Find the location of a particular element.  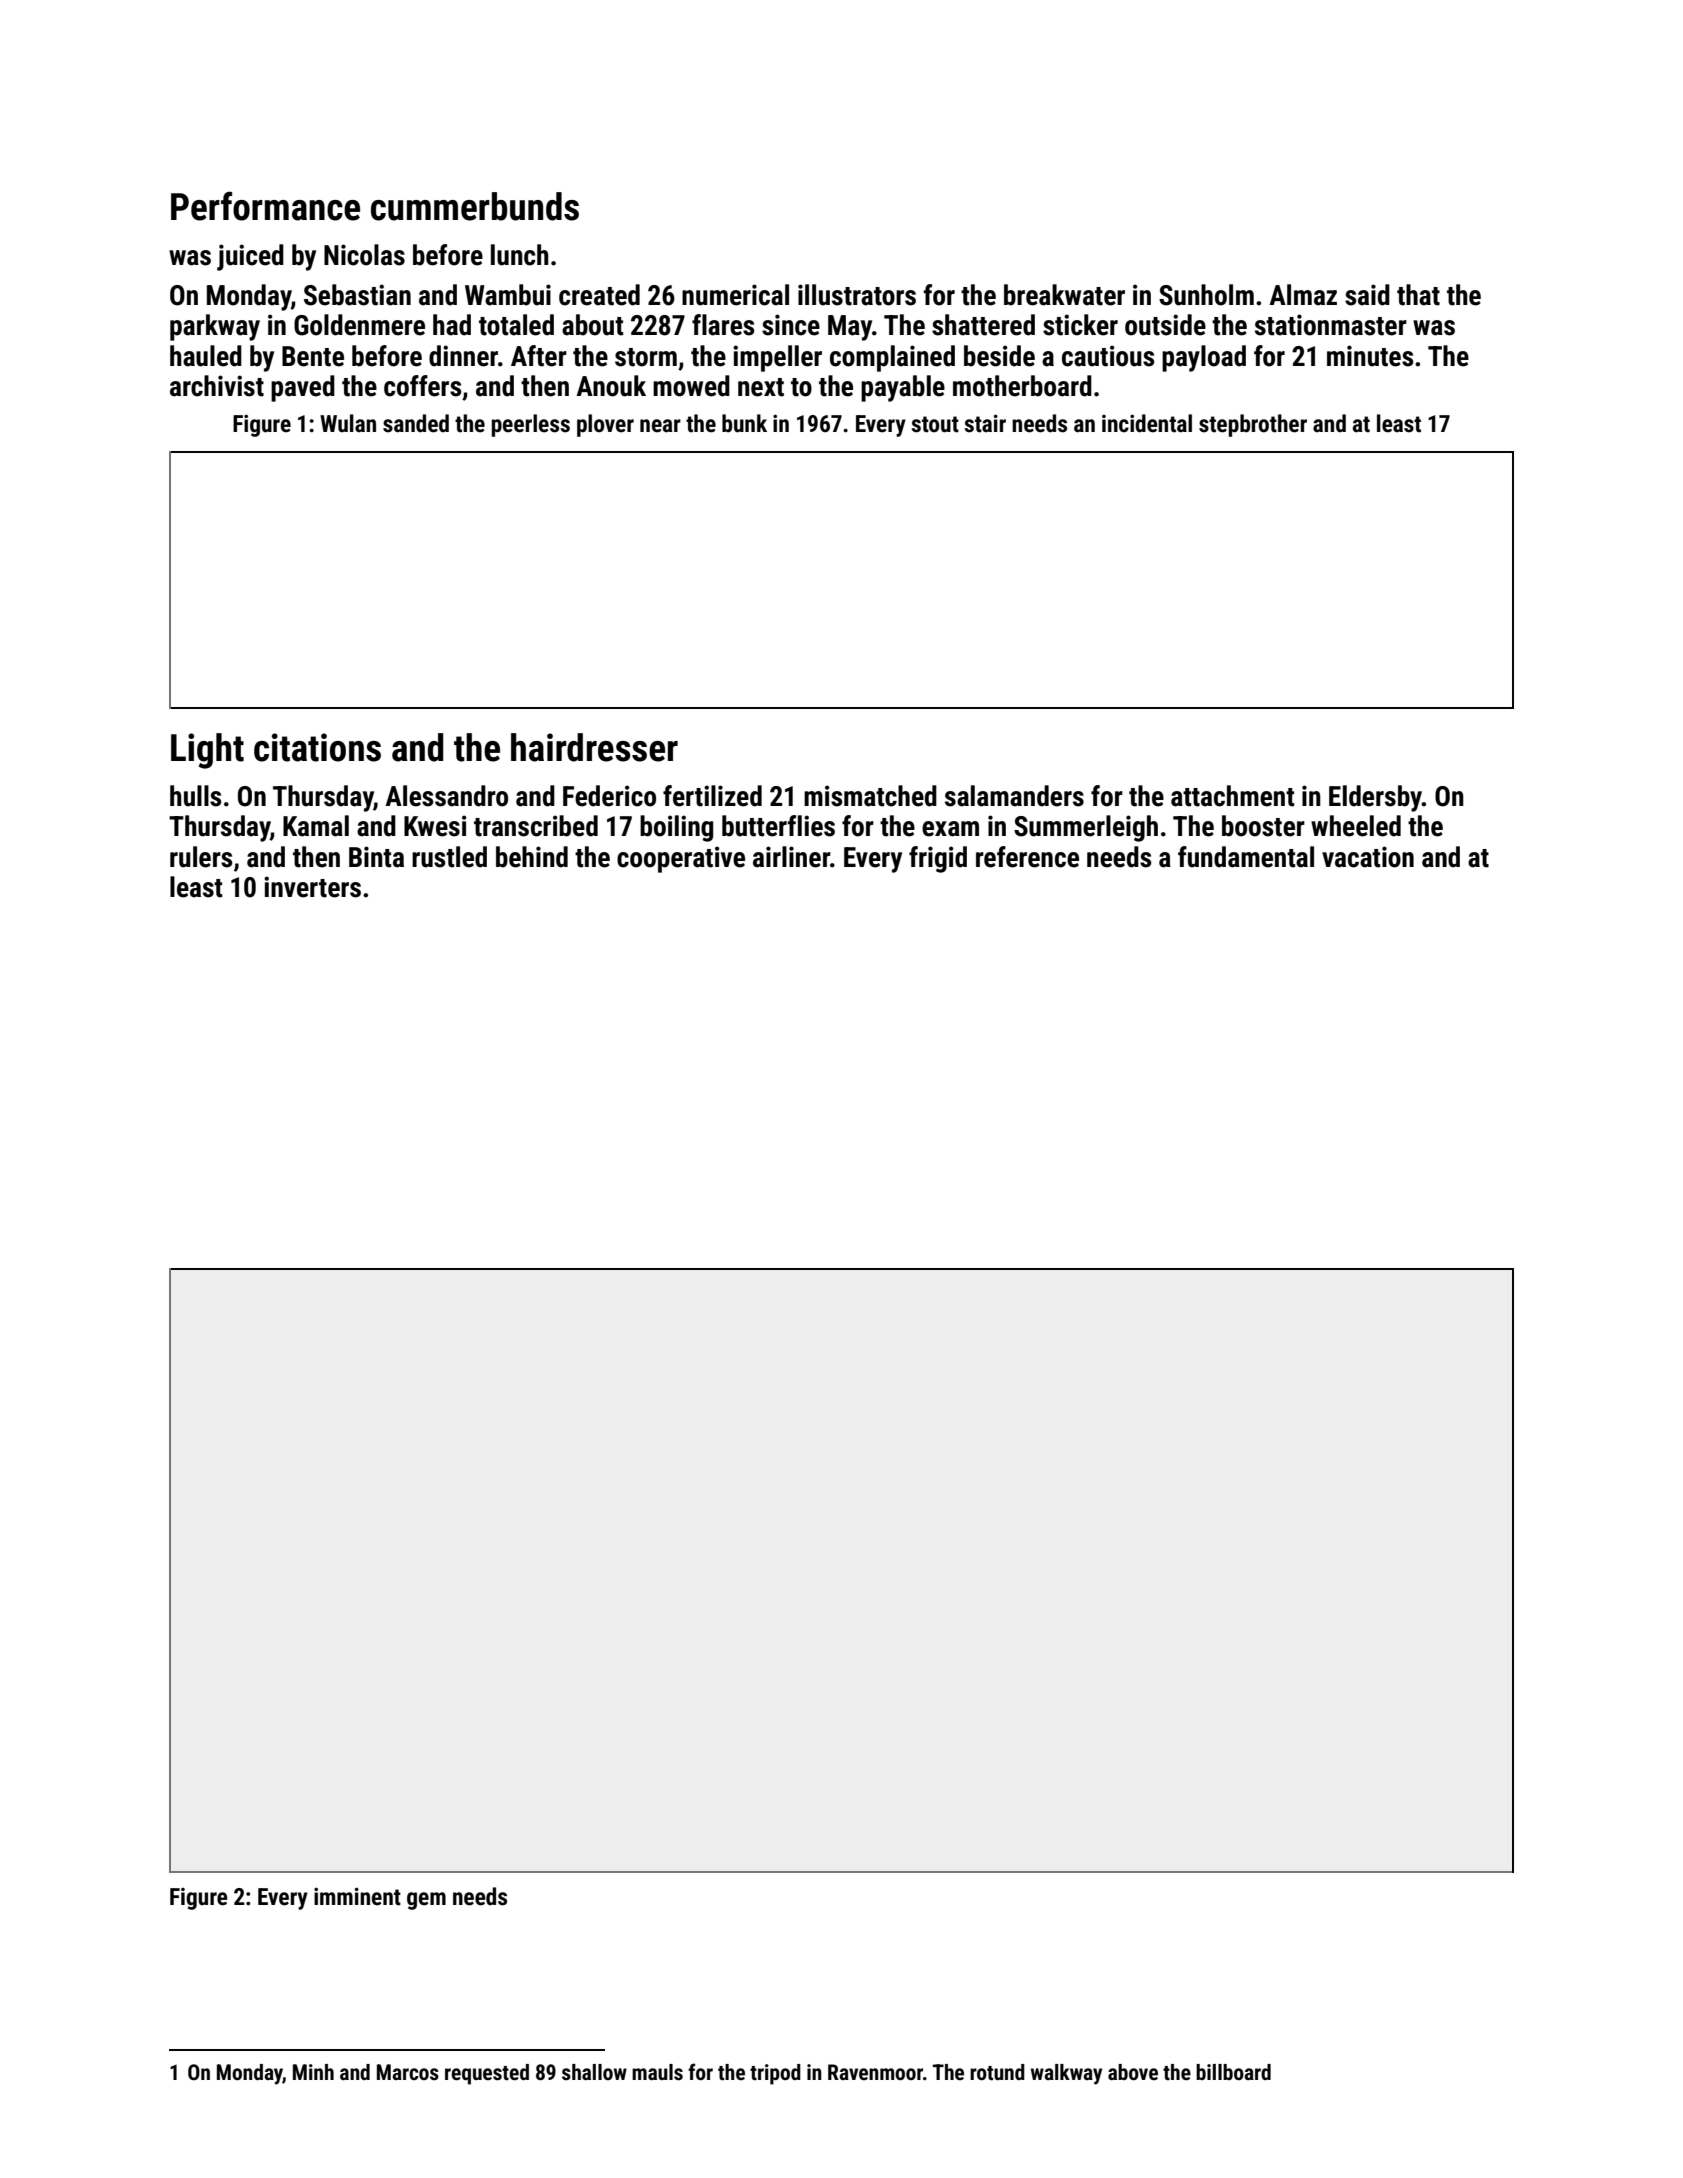

imminent is located at coordinates (357, 1896).
